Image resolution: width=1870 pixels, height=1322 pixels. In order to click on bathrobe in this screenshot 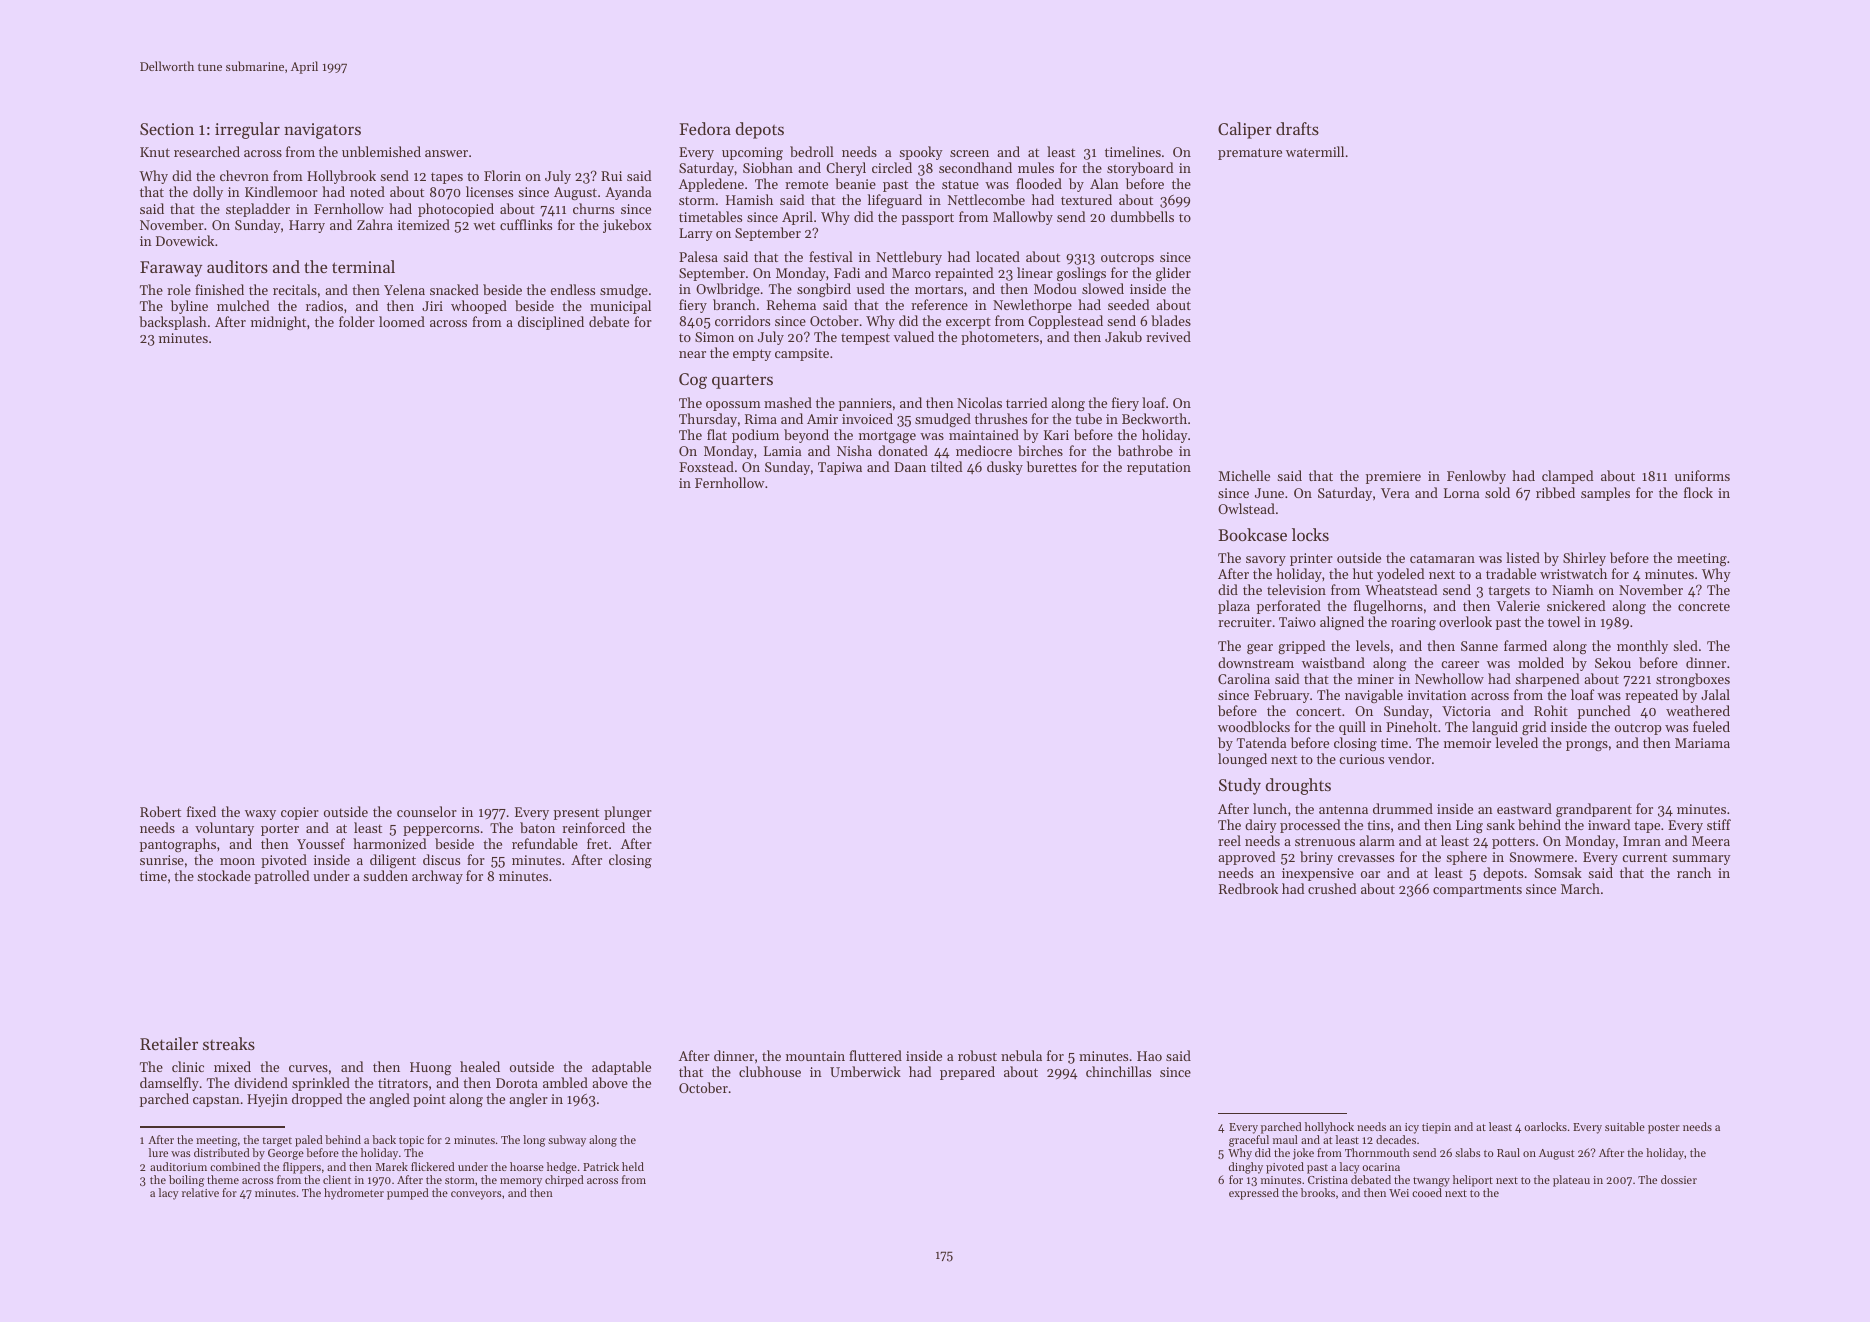, I will do `click(1145, 450)`.
